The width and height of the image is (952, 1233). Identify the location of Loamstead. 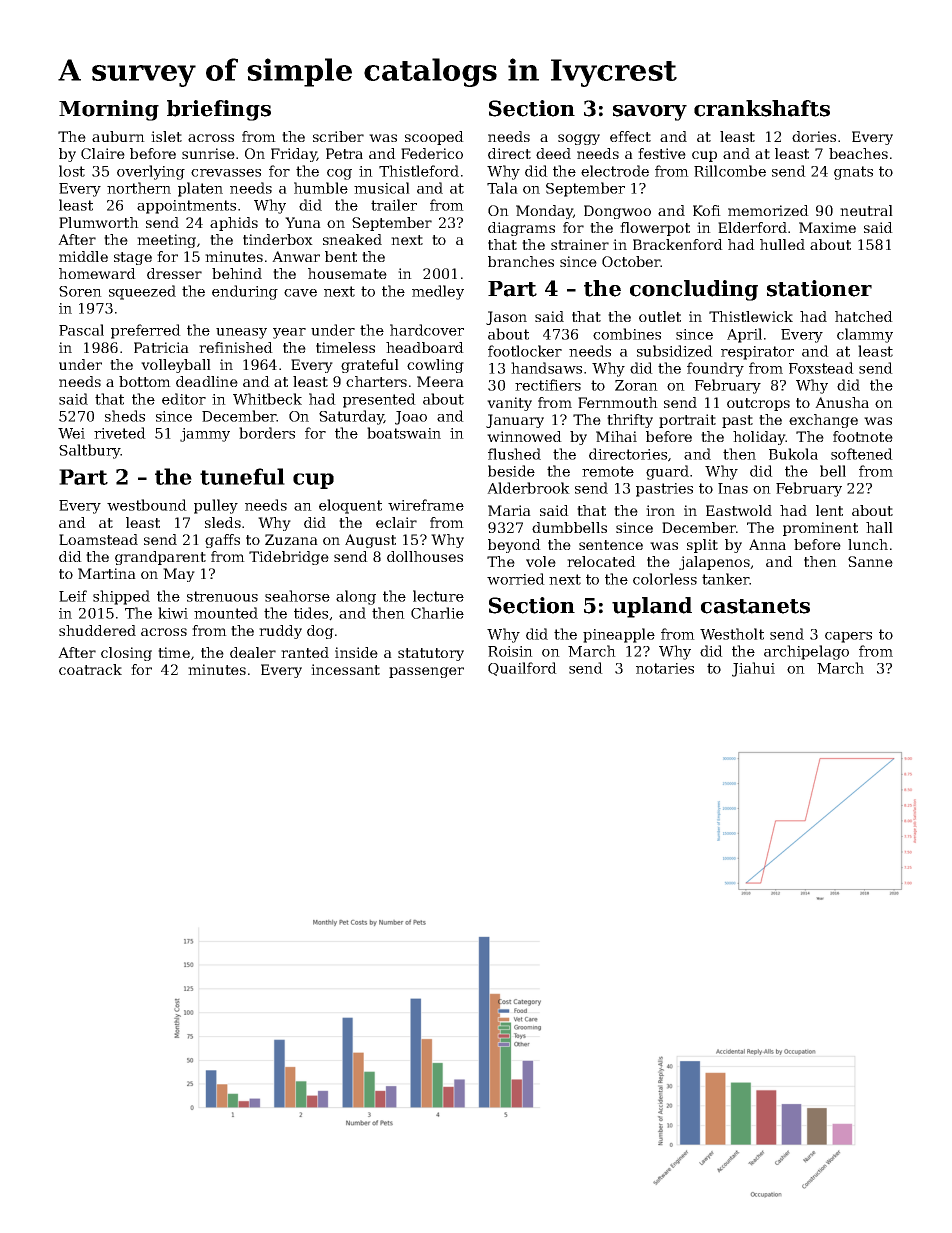
(98, 539).
